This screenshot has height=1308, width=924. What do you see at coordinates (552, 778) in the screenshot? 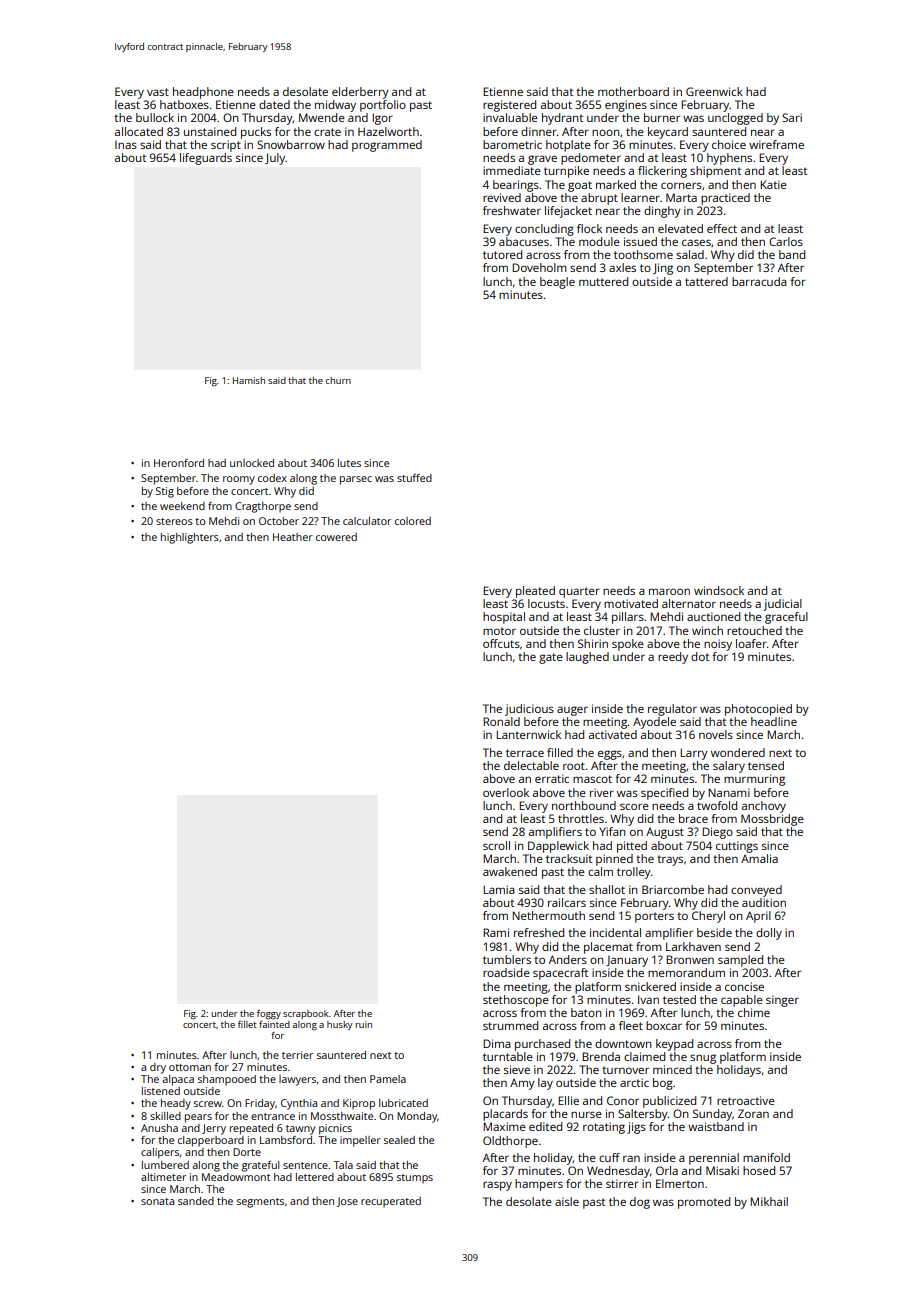
I see `erratic` at bounding box center [552, 778].
